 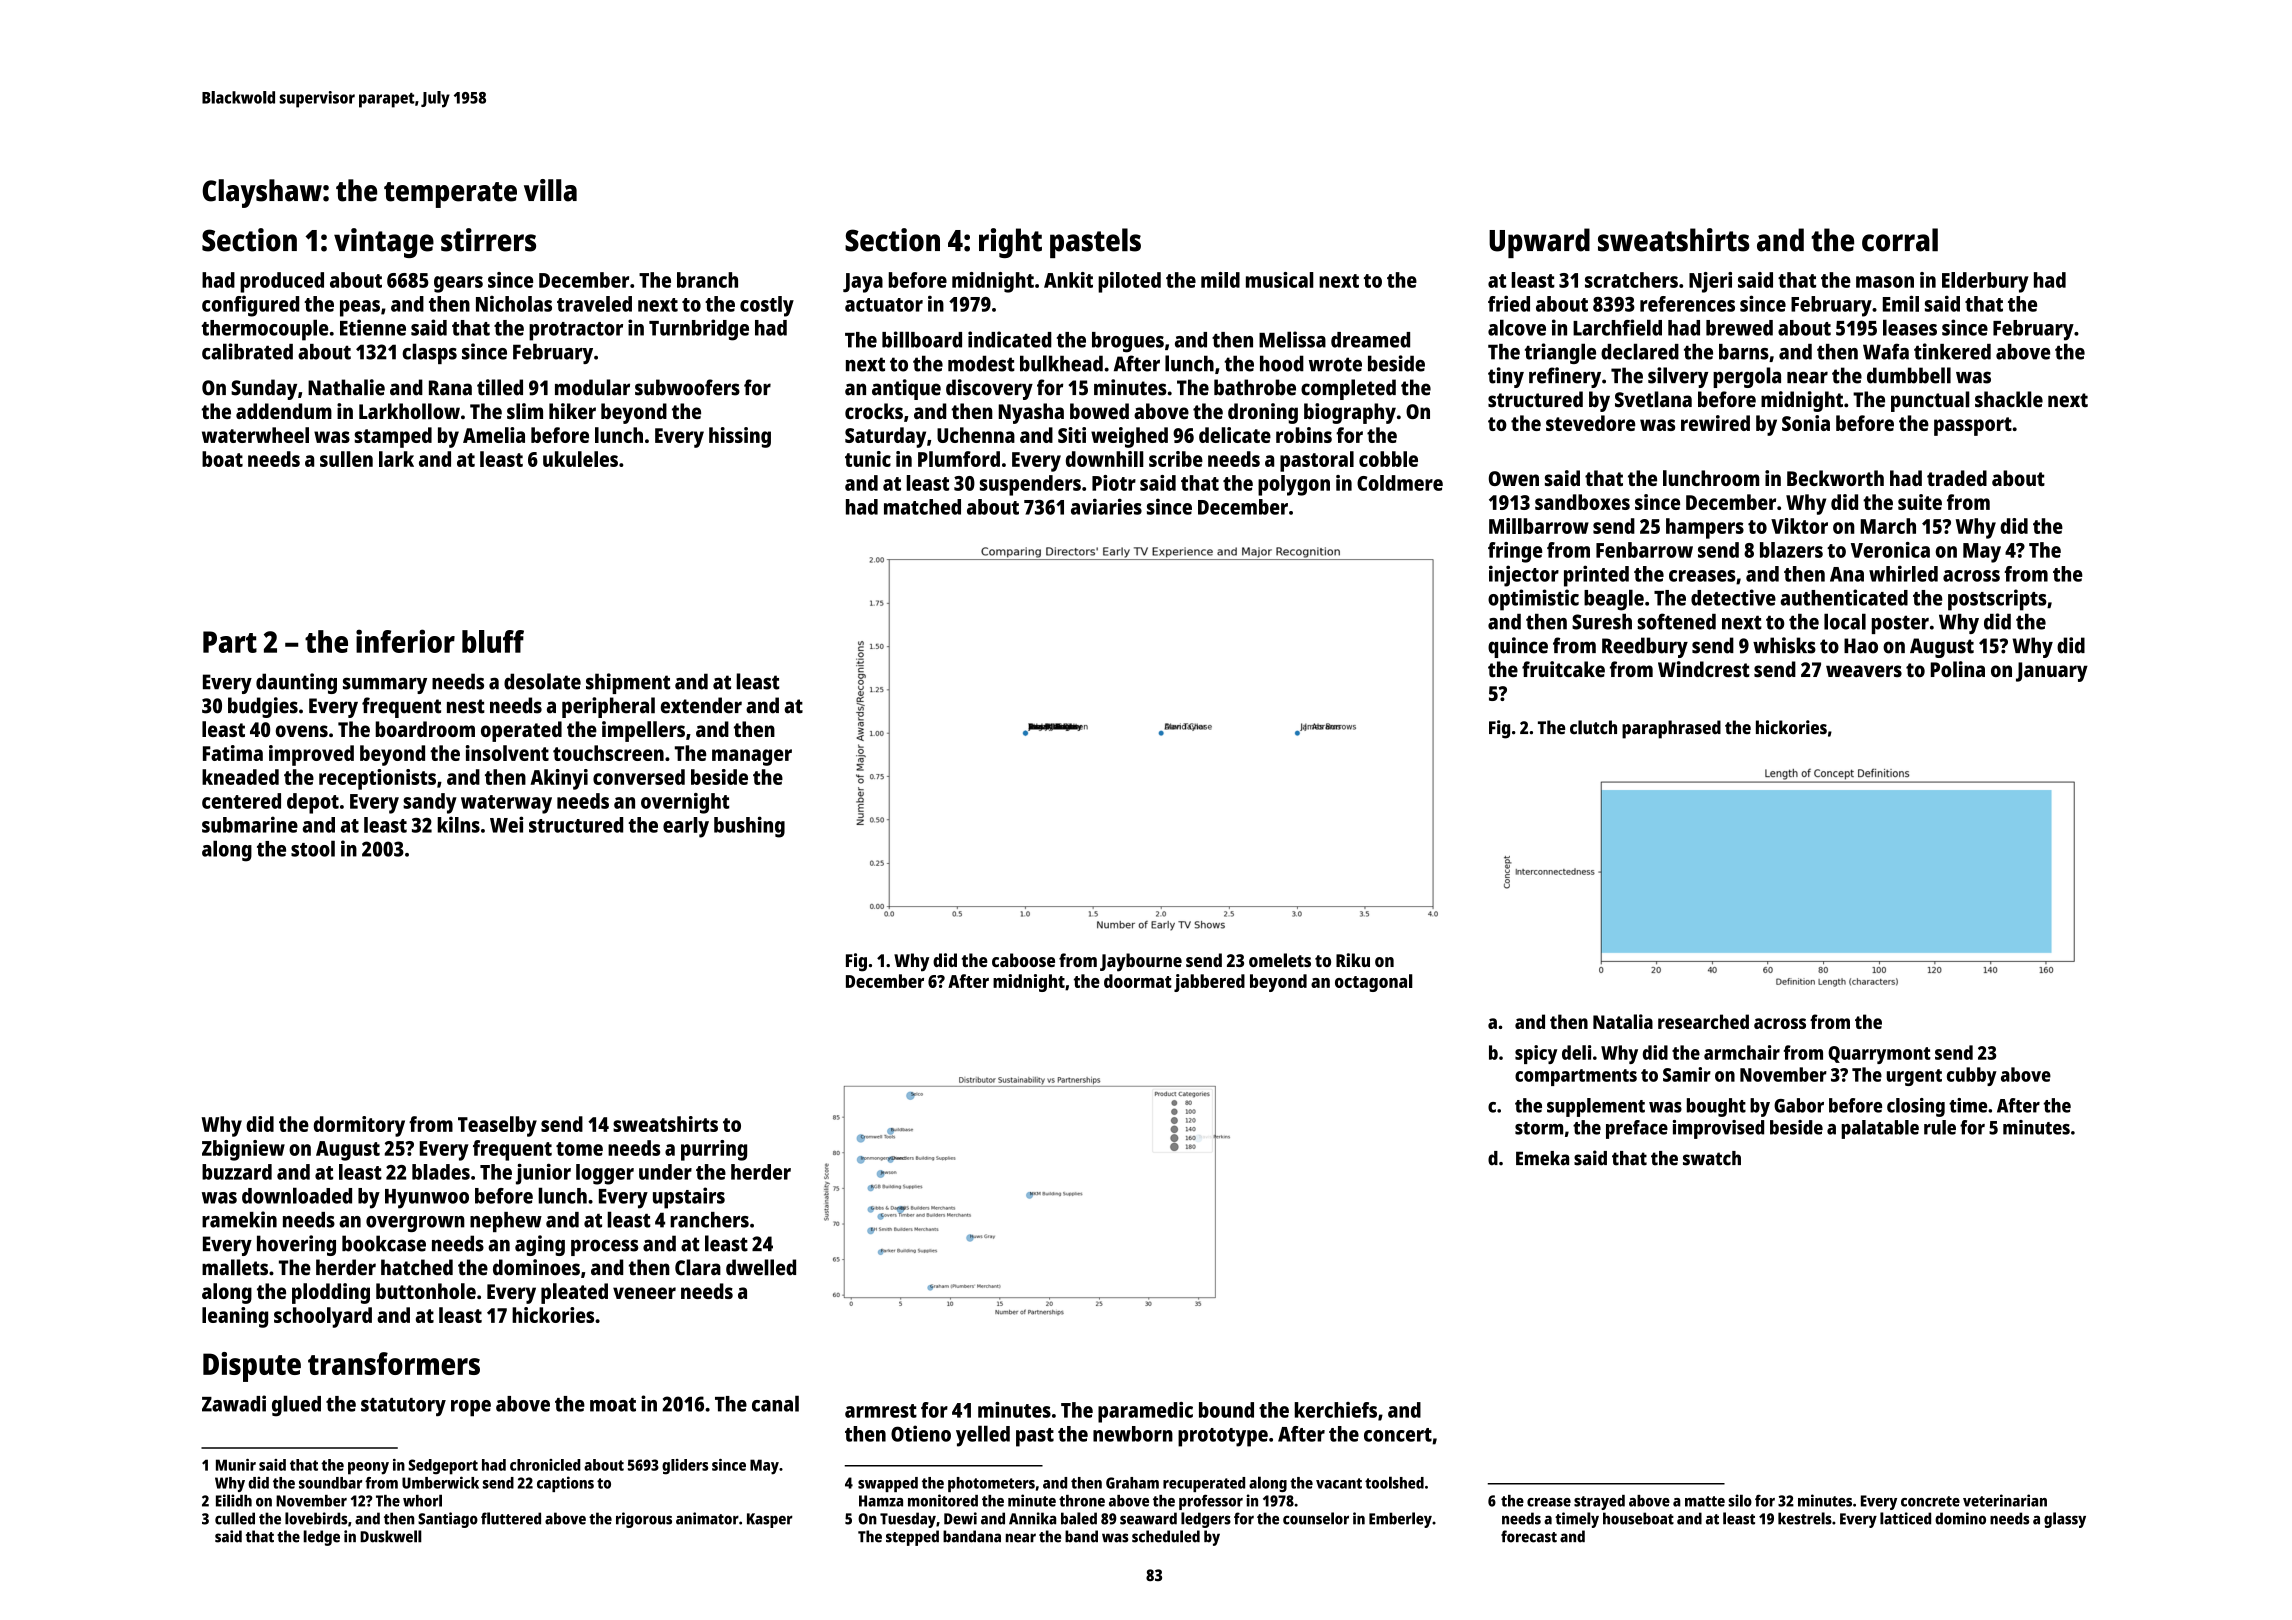 I want to click on insolvent, so click(x=507, y=753).
